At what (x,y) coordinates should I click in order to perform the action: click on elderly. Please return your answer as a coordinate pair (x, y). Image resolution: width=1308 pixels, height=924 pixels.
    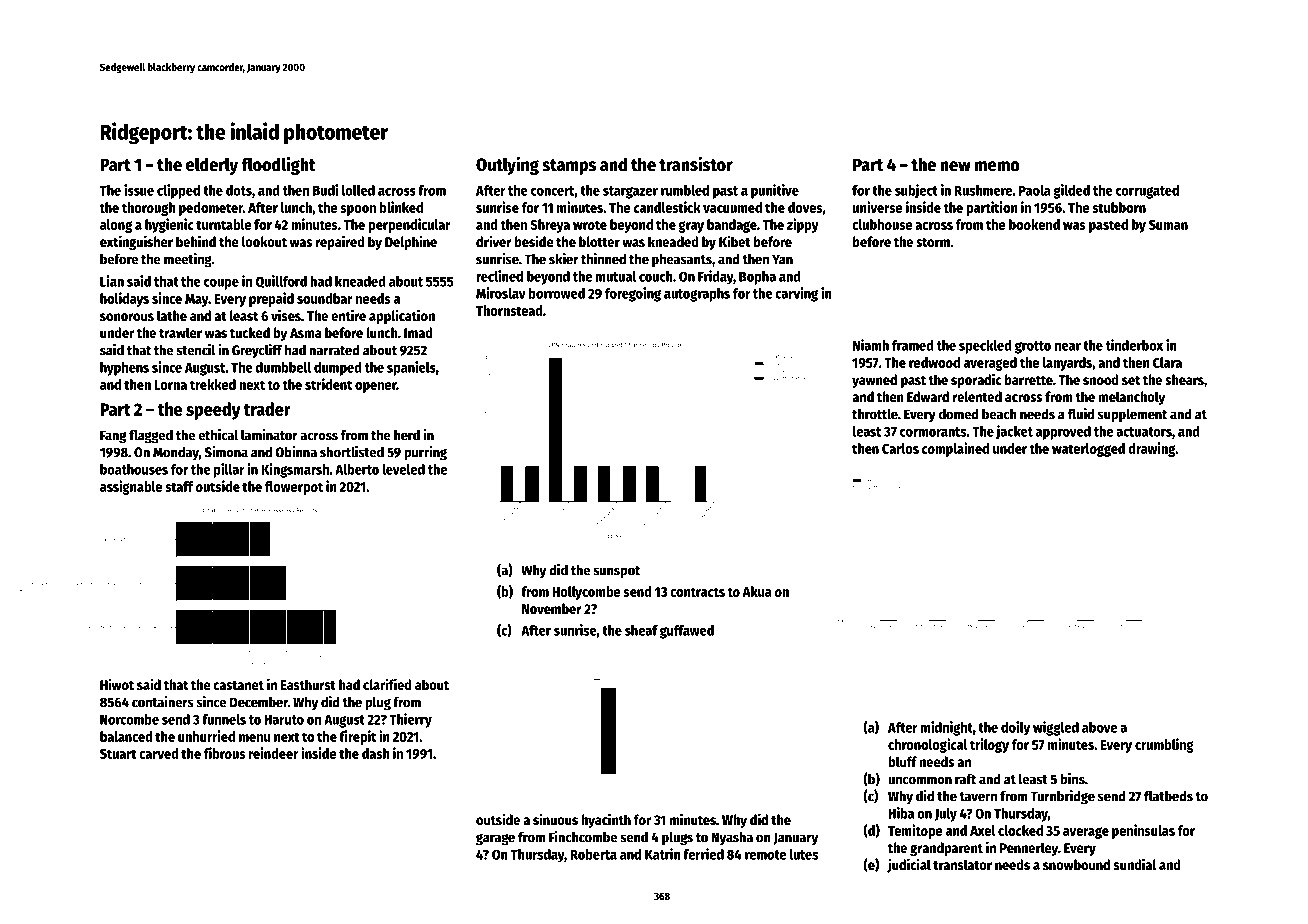
    Looking at the image, I should click on (212, 166).
